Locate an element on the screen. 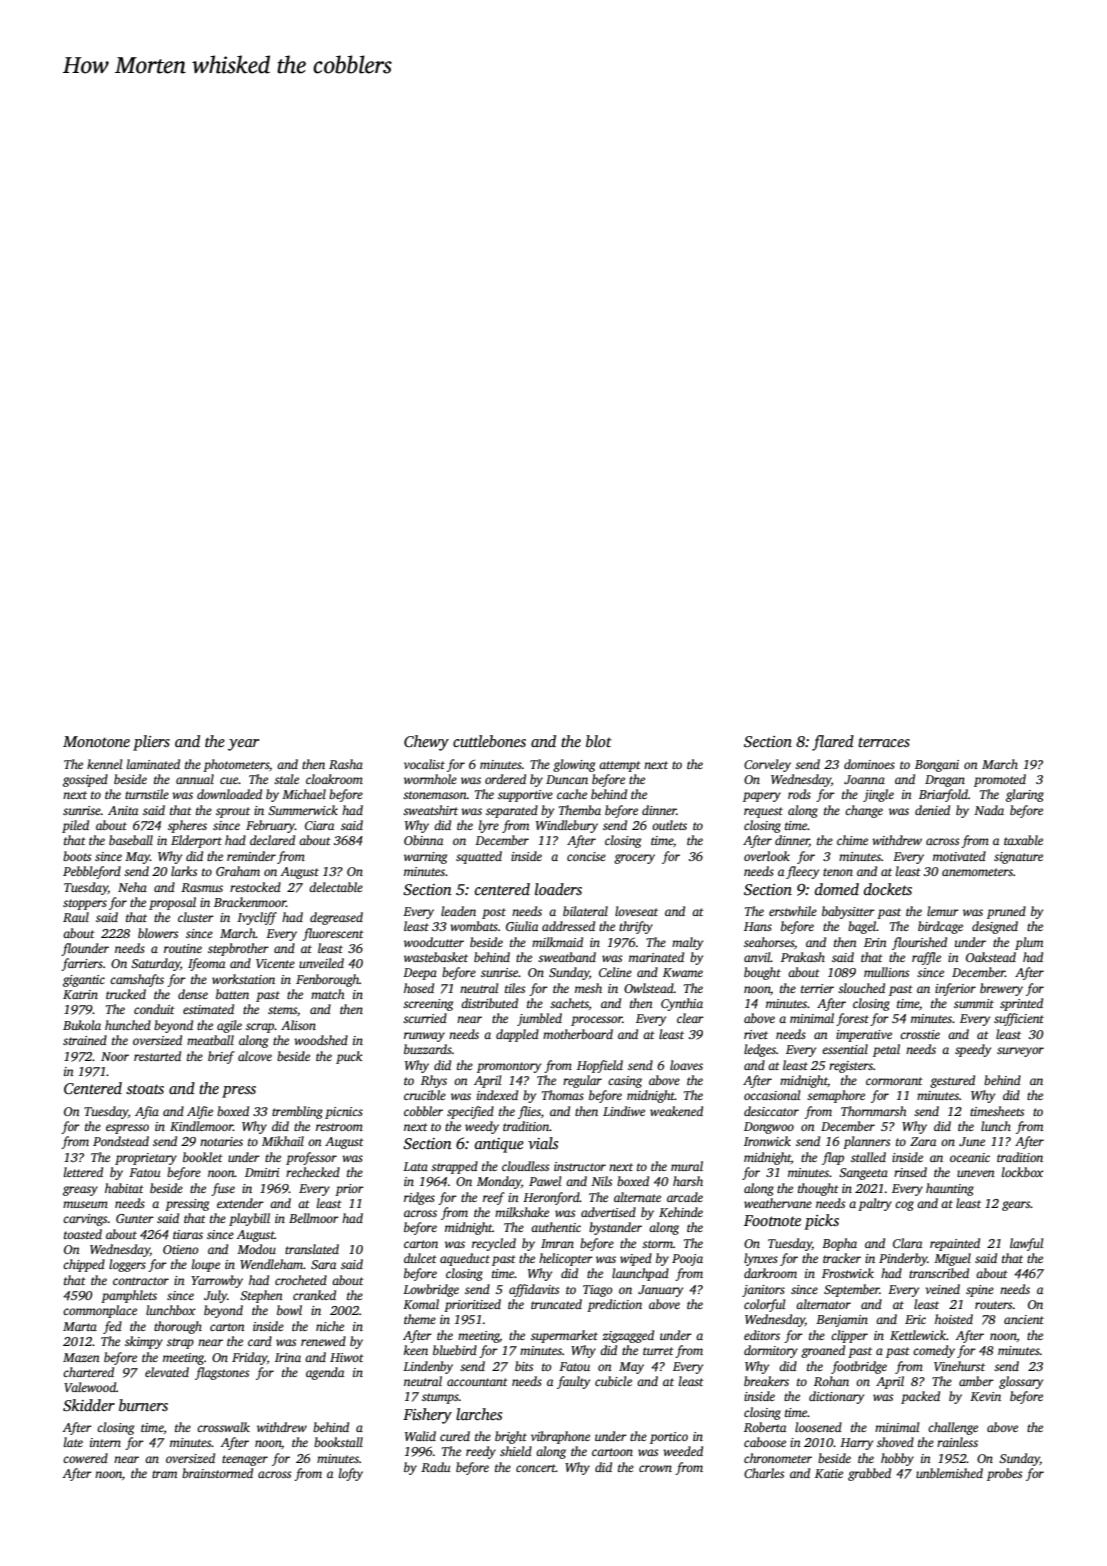 Image resolution: width=1107 pixels, height=1566 pixels. delectable is located at coordinates (336, 887).
